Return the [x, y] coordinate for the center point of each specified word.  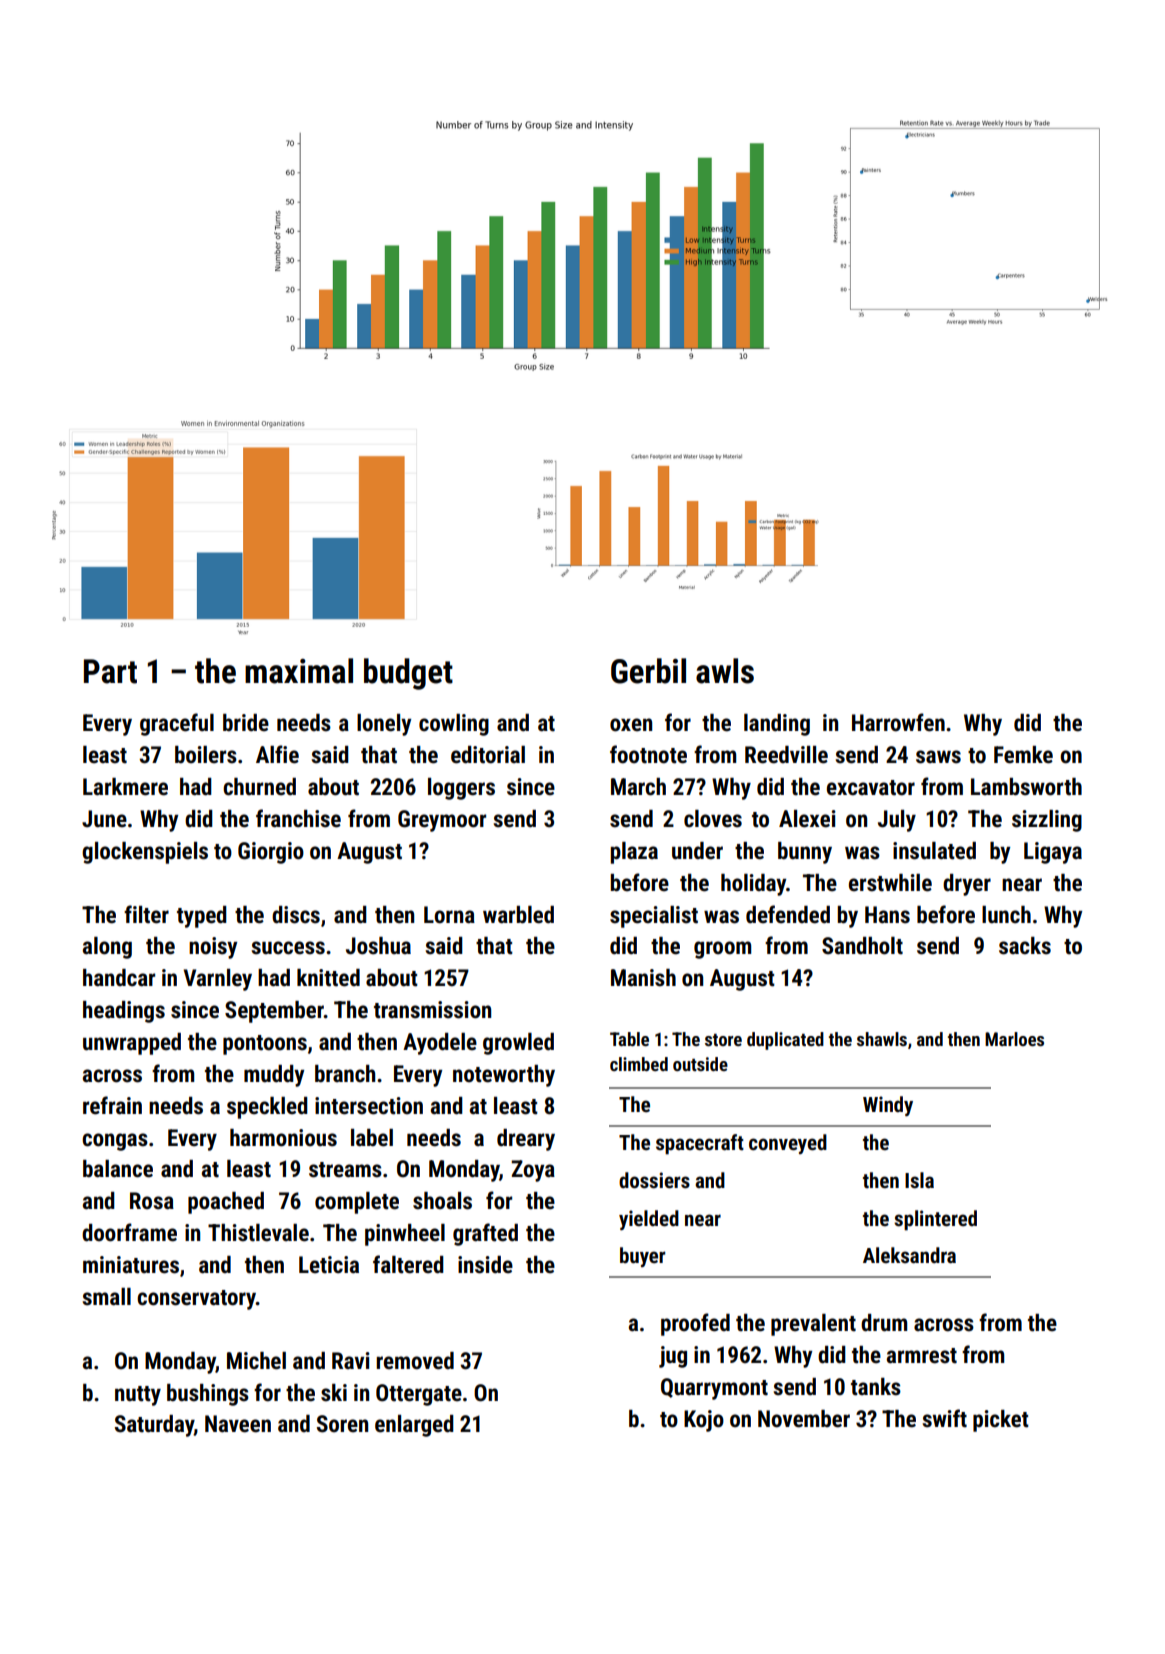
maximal [299, 671]
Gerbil [648, 671]
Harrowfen [898, 722]
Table [629, 1039]
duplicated [785, 1041]
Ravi [351, 1360]
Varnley [218, 980]
